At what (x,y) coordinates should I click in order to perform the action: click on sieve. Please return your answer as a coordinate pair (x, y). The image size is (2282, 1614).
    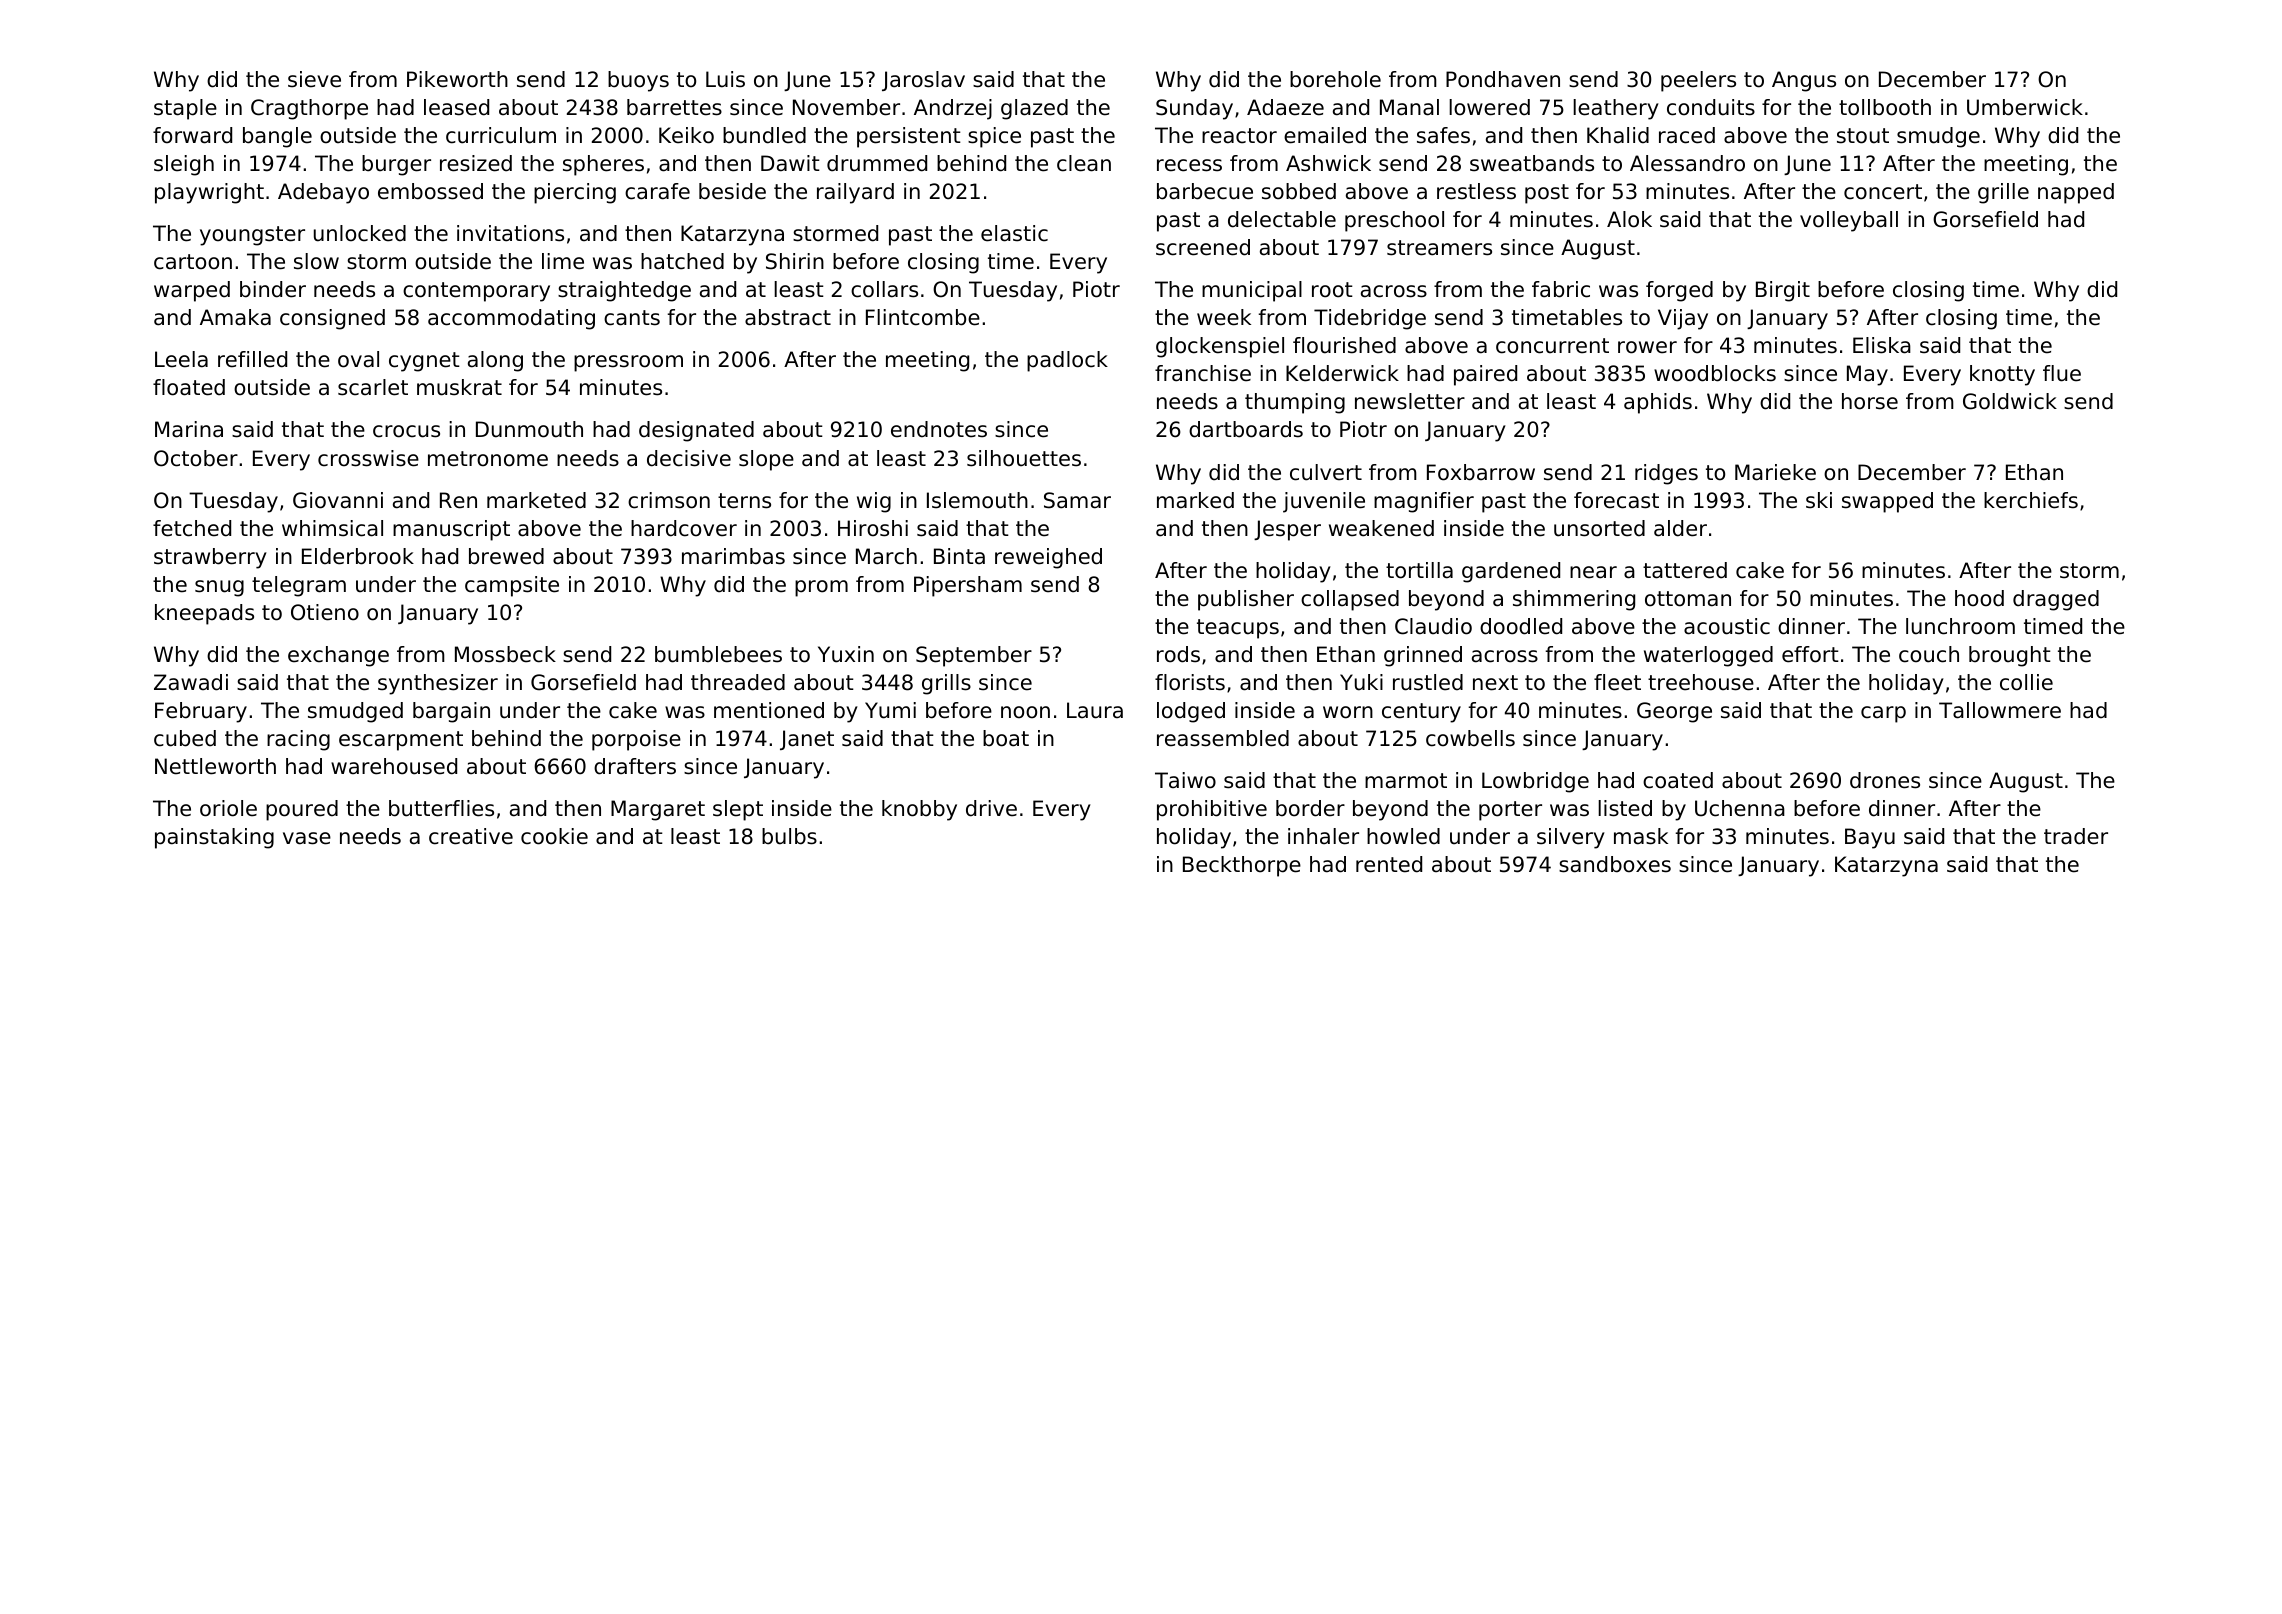
    Looking at the image, I should click on (314, 79).
